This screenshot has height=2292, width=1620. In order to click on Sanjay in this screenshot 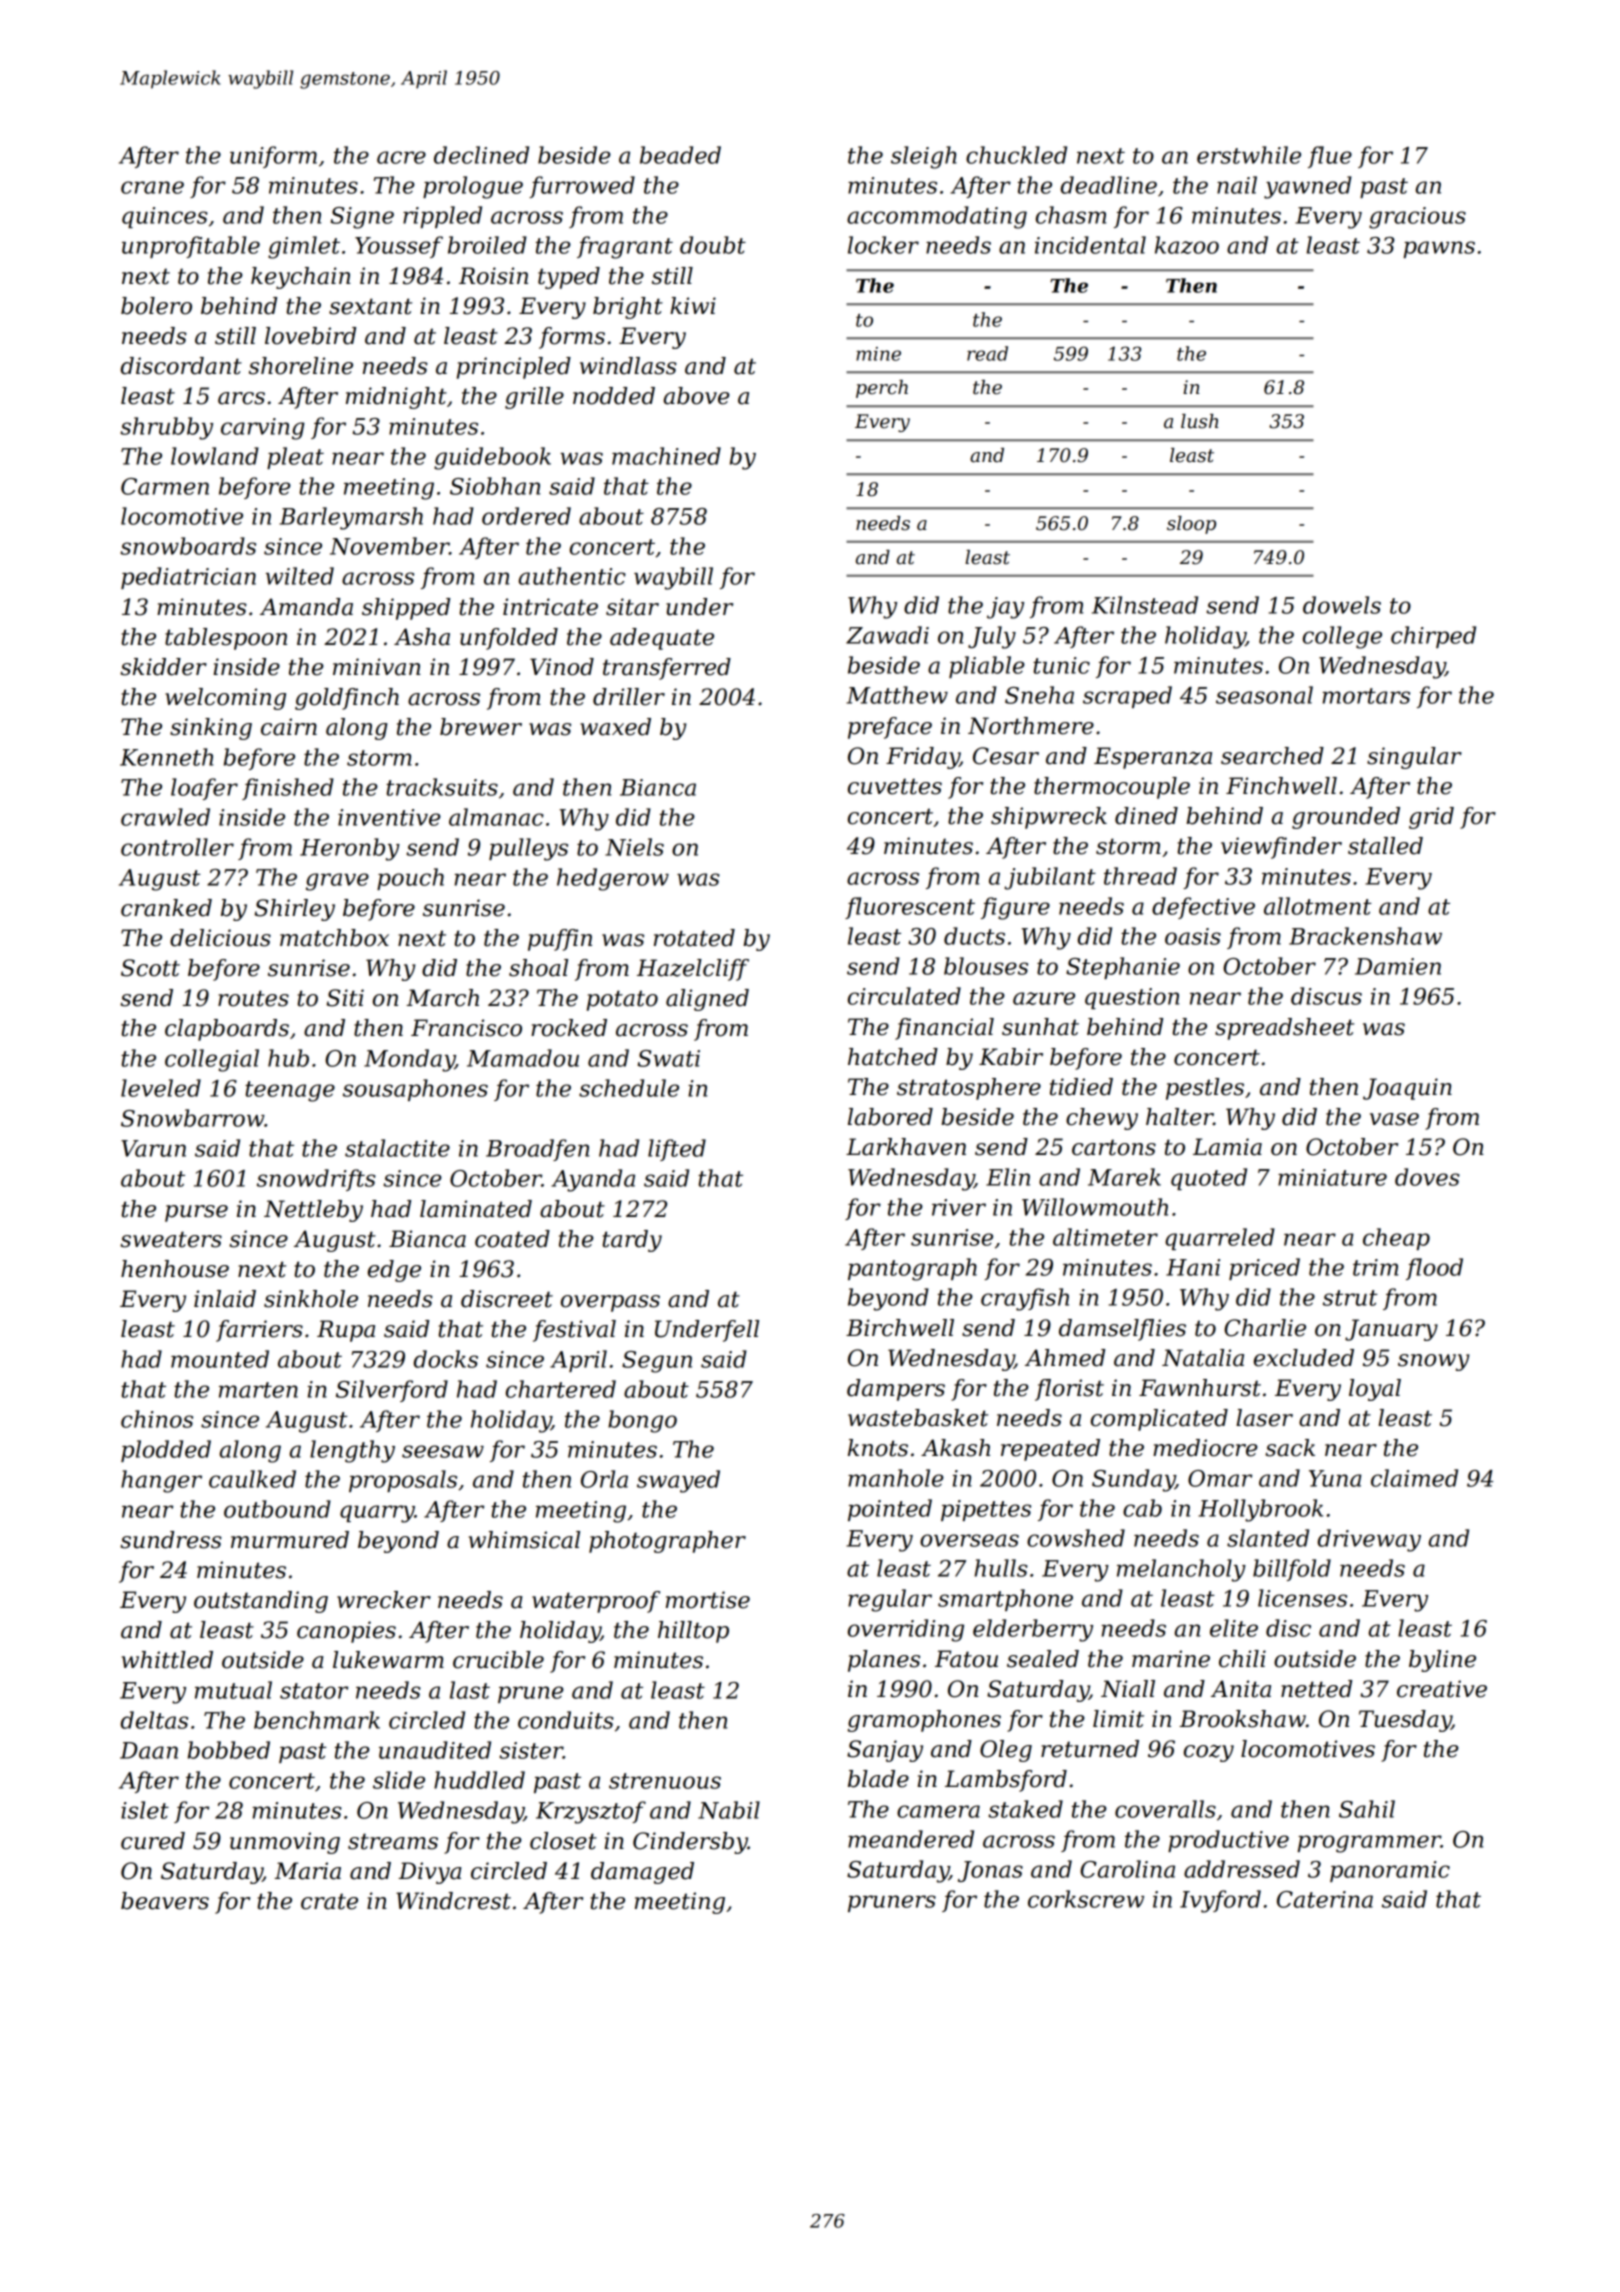, I will do `click(885, 1751)`.
